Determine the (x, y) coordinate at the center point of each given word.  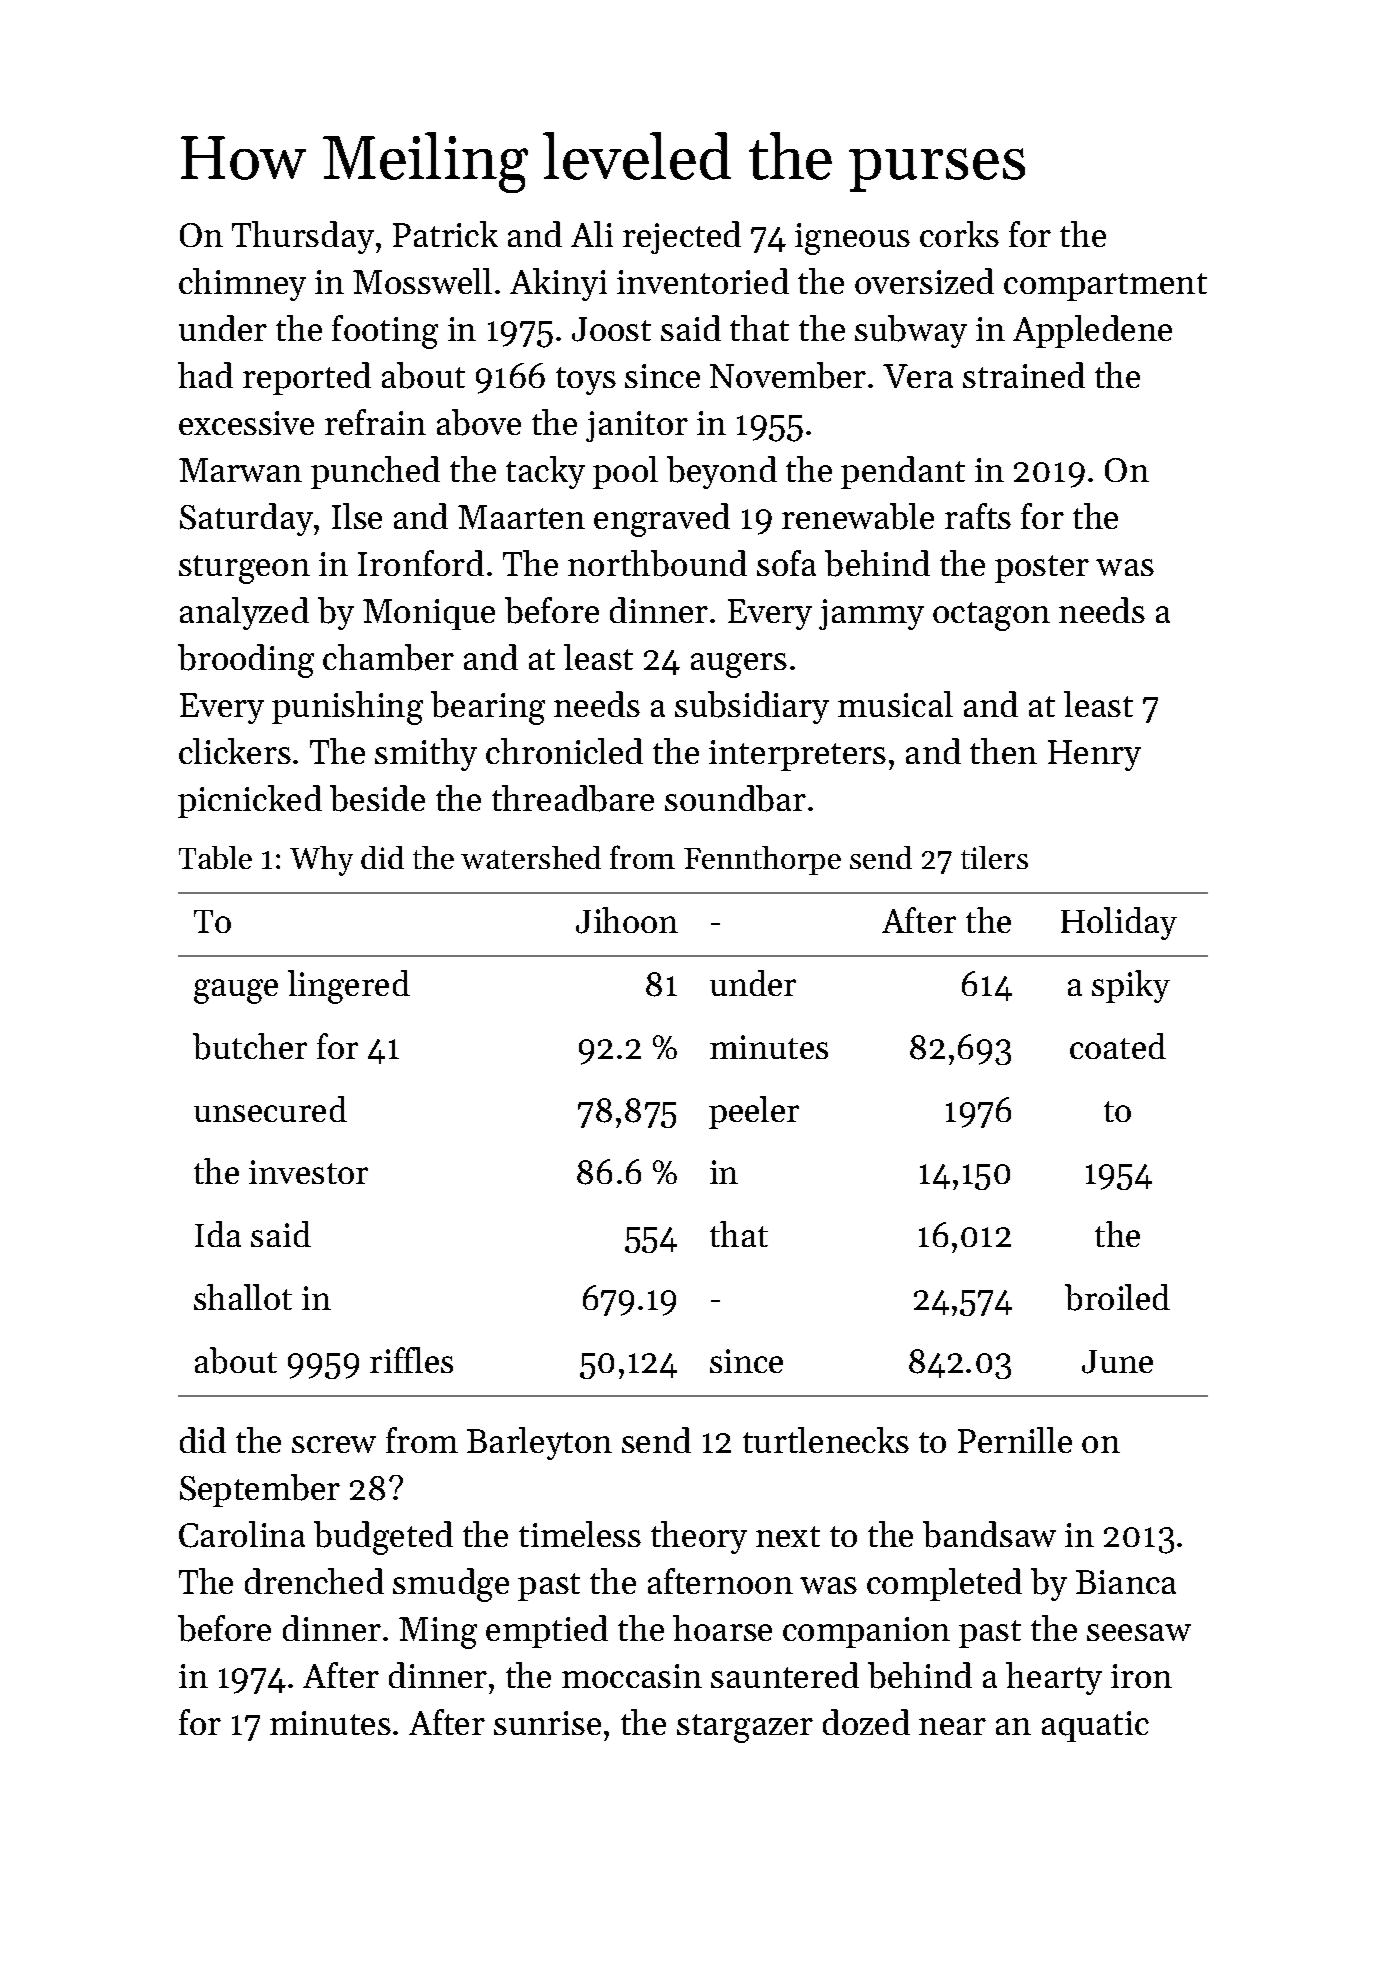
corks (959, 234)
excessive (246, 423)
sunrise (547, 1723)
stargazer (745, 1728)
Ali (592, 234)
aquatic (1095, 1726)
